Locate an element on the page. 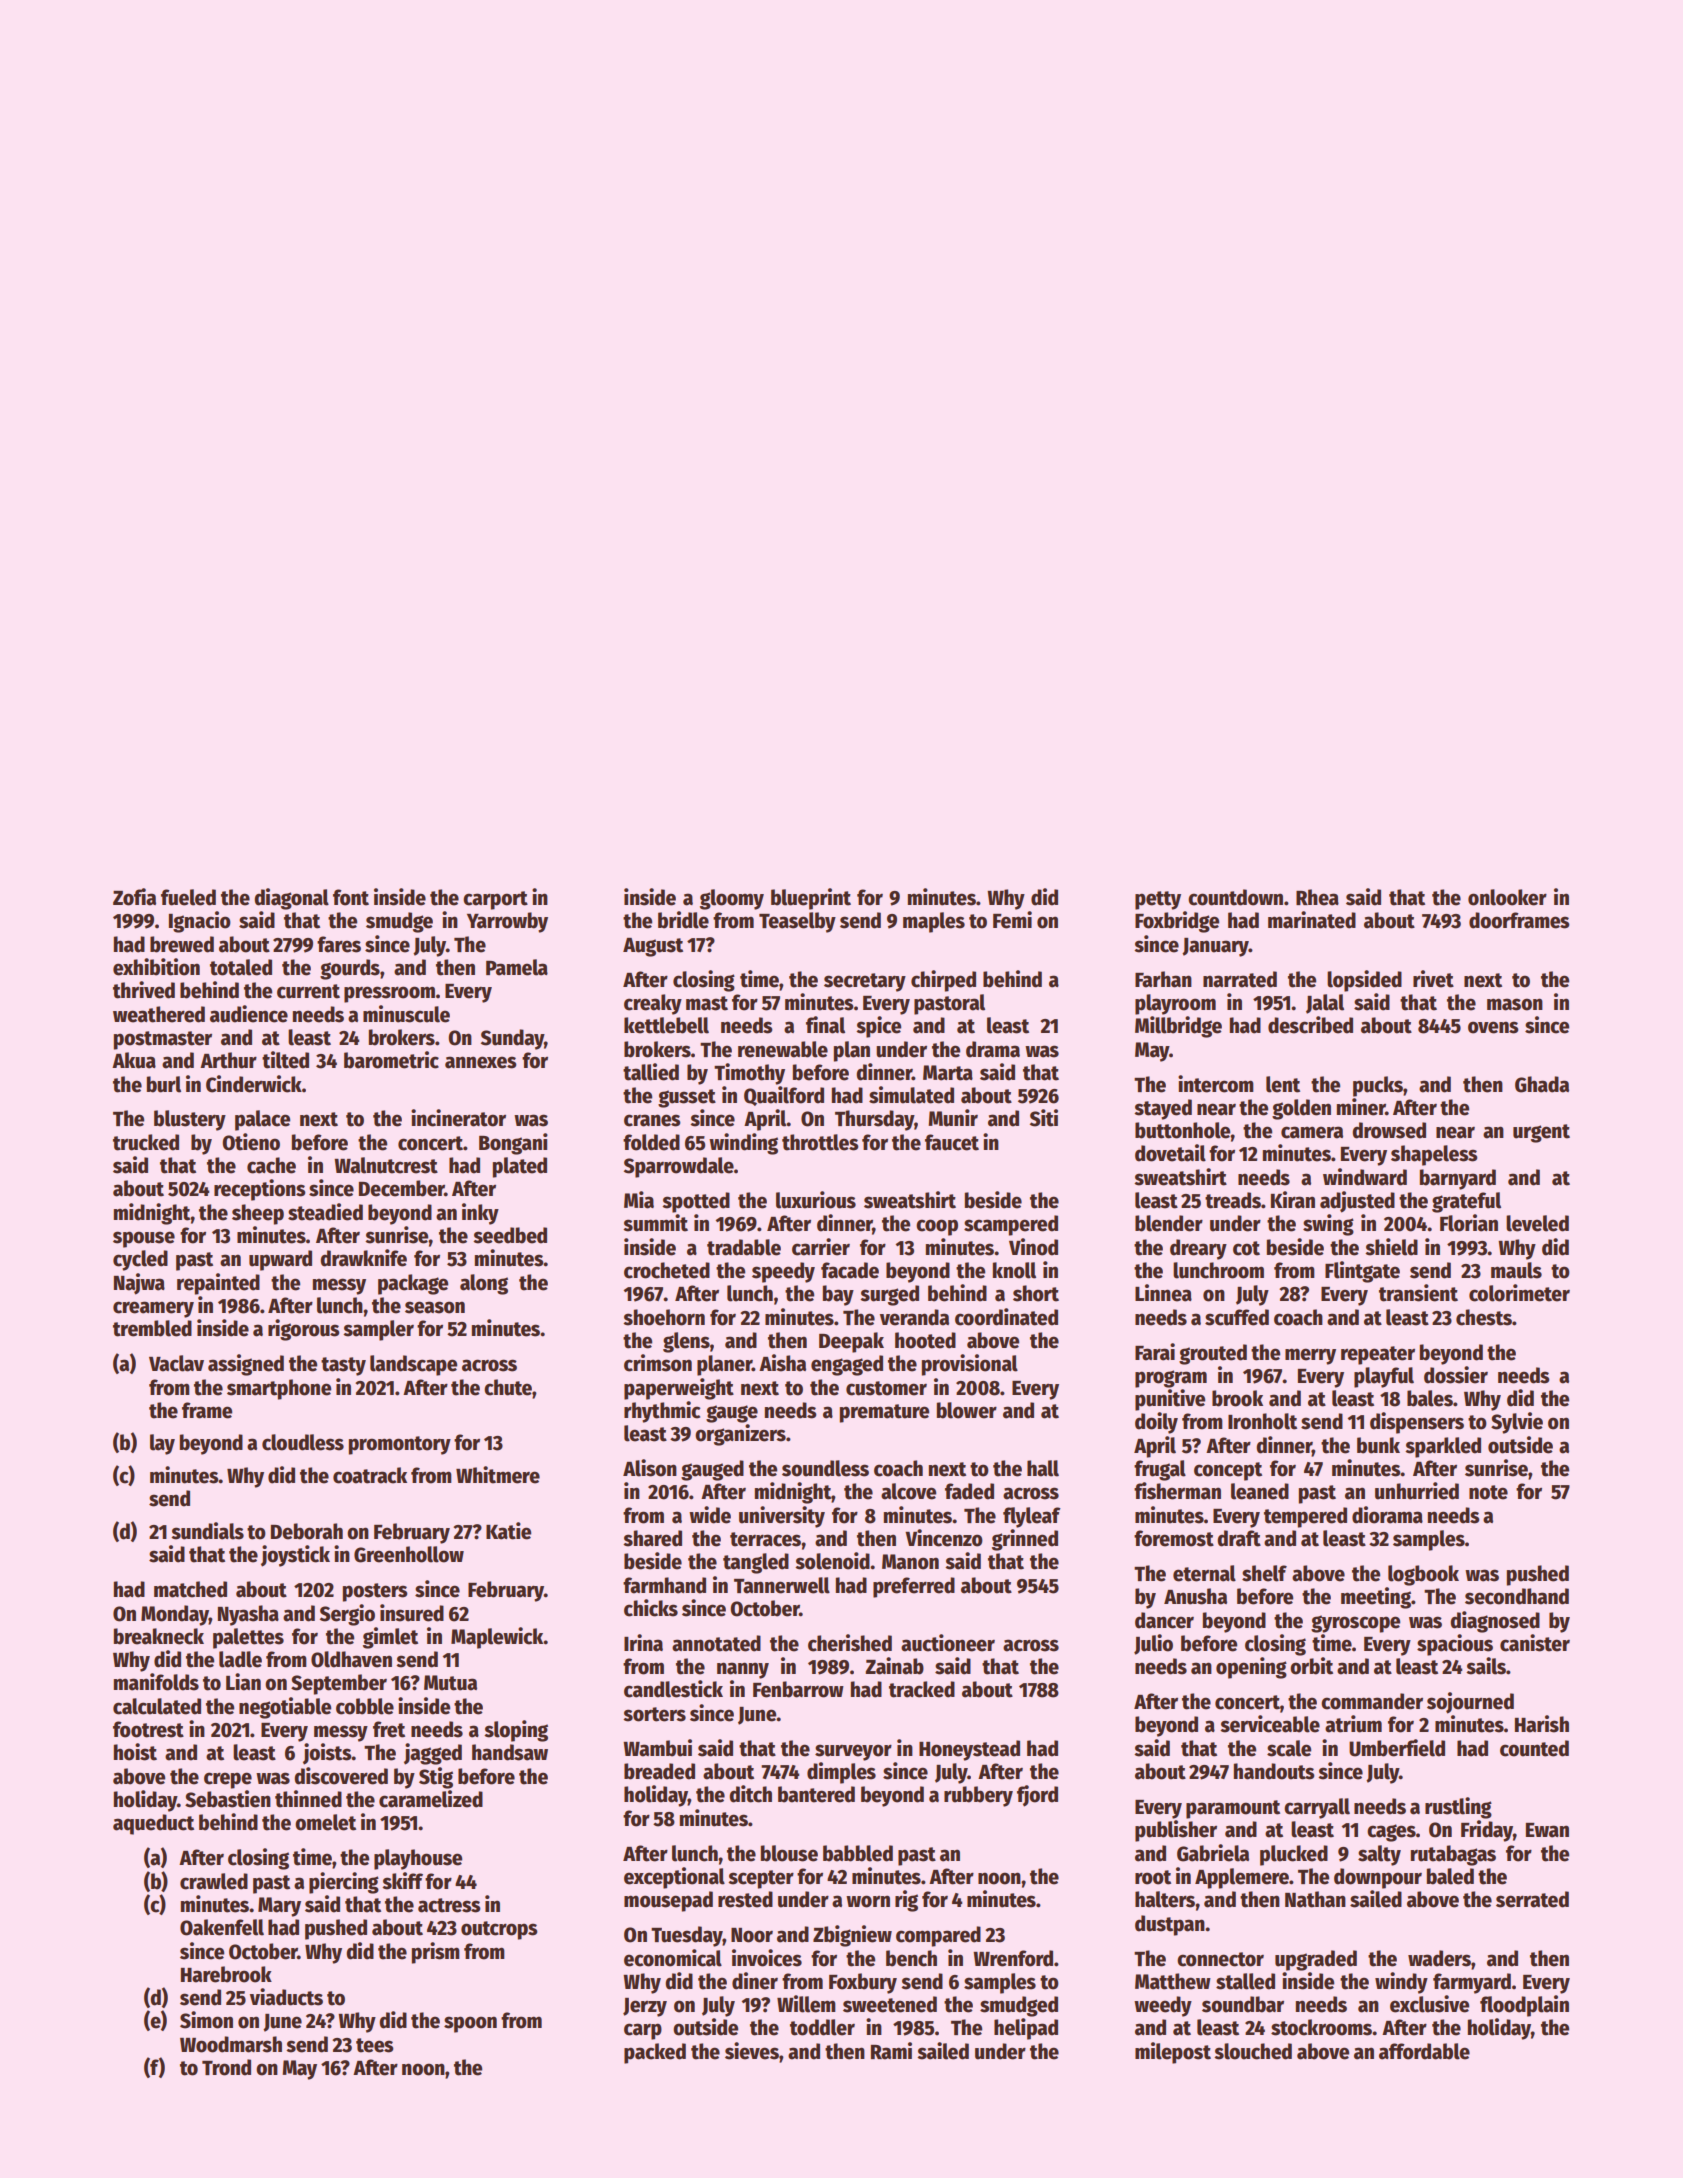 The image size is (1683, 2178). cages is located at coordinates (1391, 1833).
